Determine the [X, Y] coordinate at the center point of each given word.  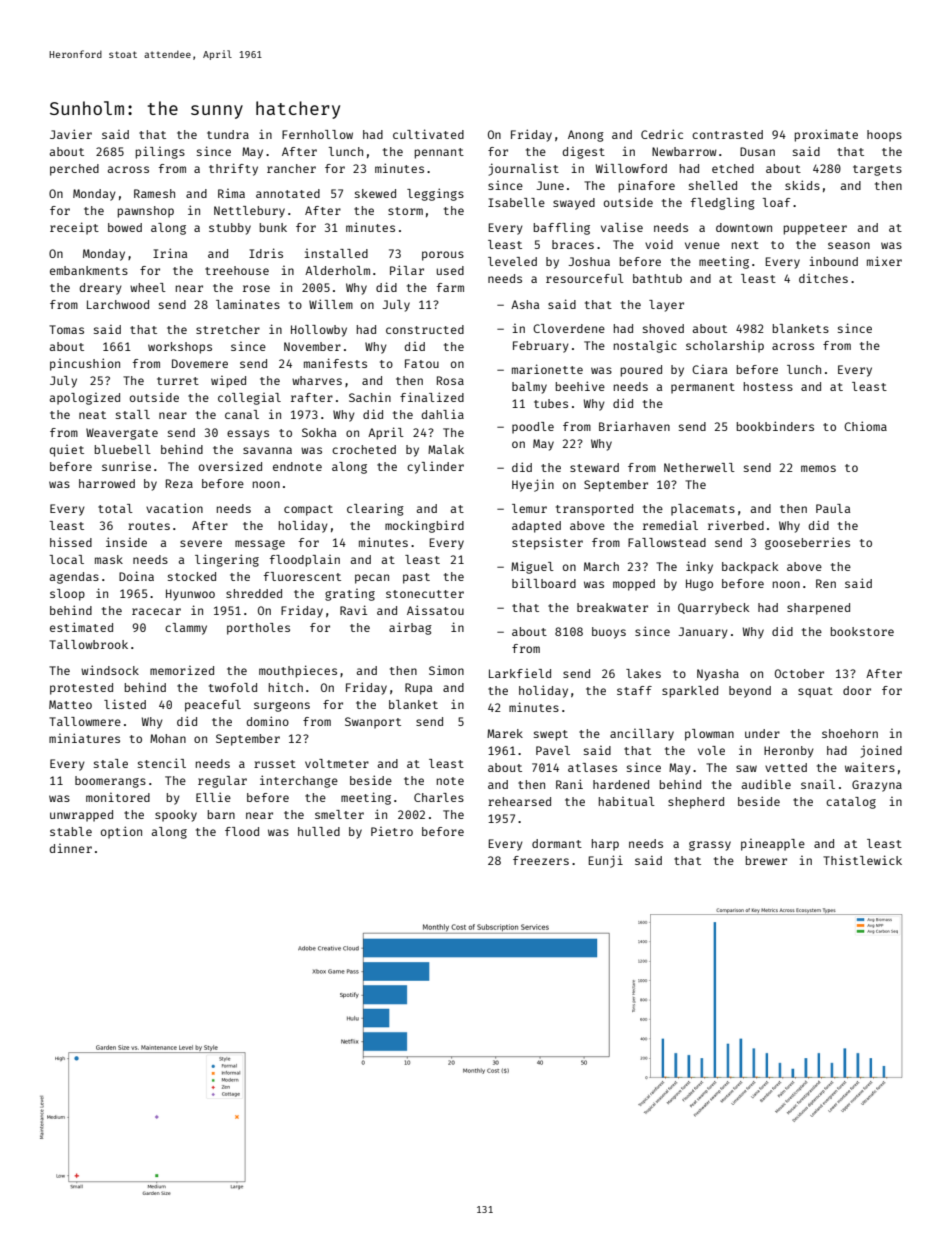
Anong [586, 136]
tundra [228, 134]
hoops [884, 136]
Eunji [605, 861]
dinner [71, 848]
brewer [766, 860]
